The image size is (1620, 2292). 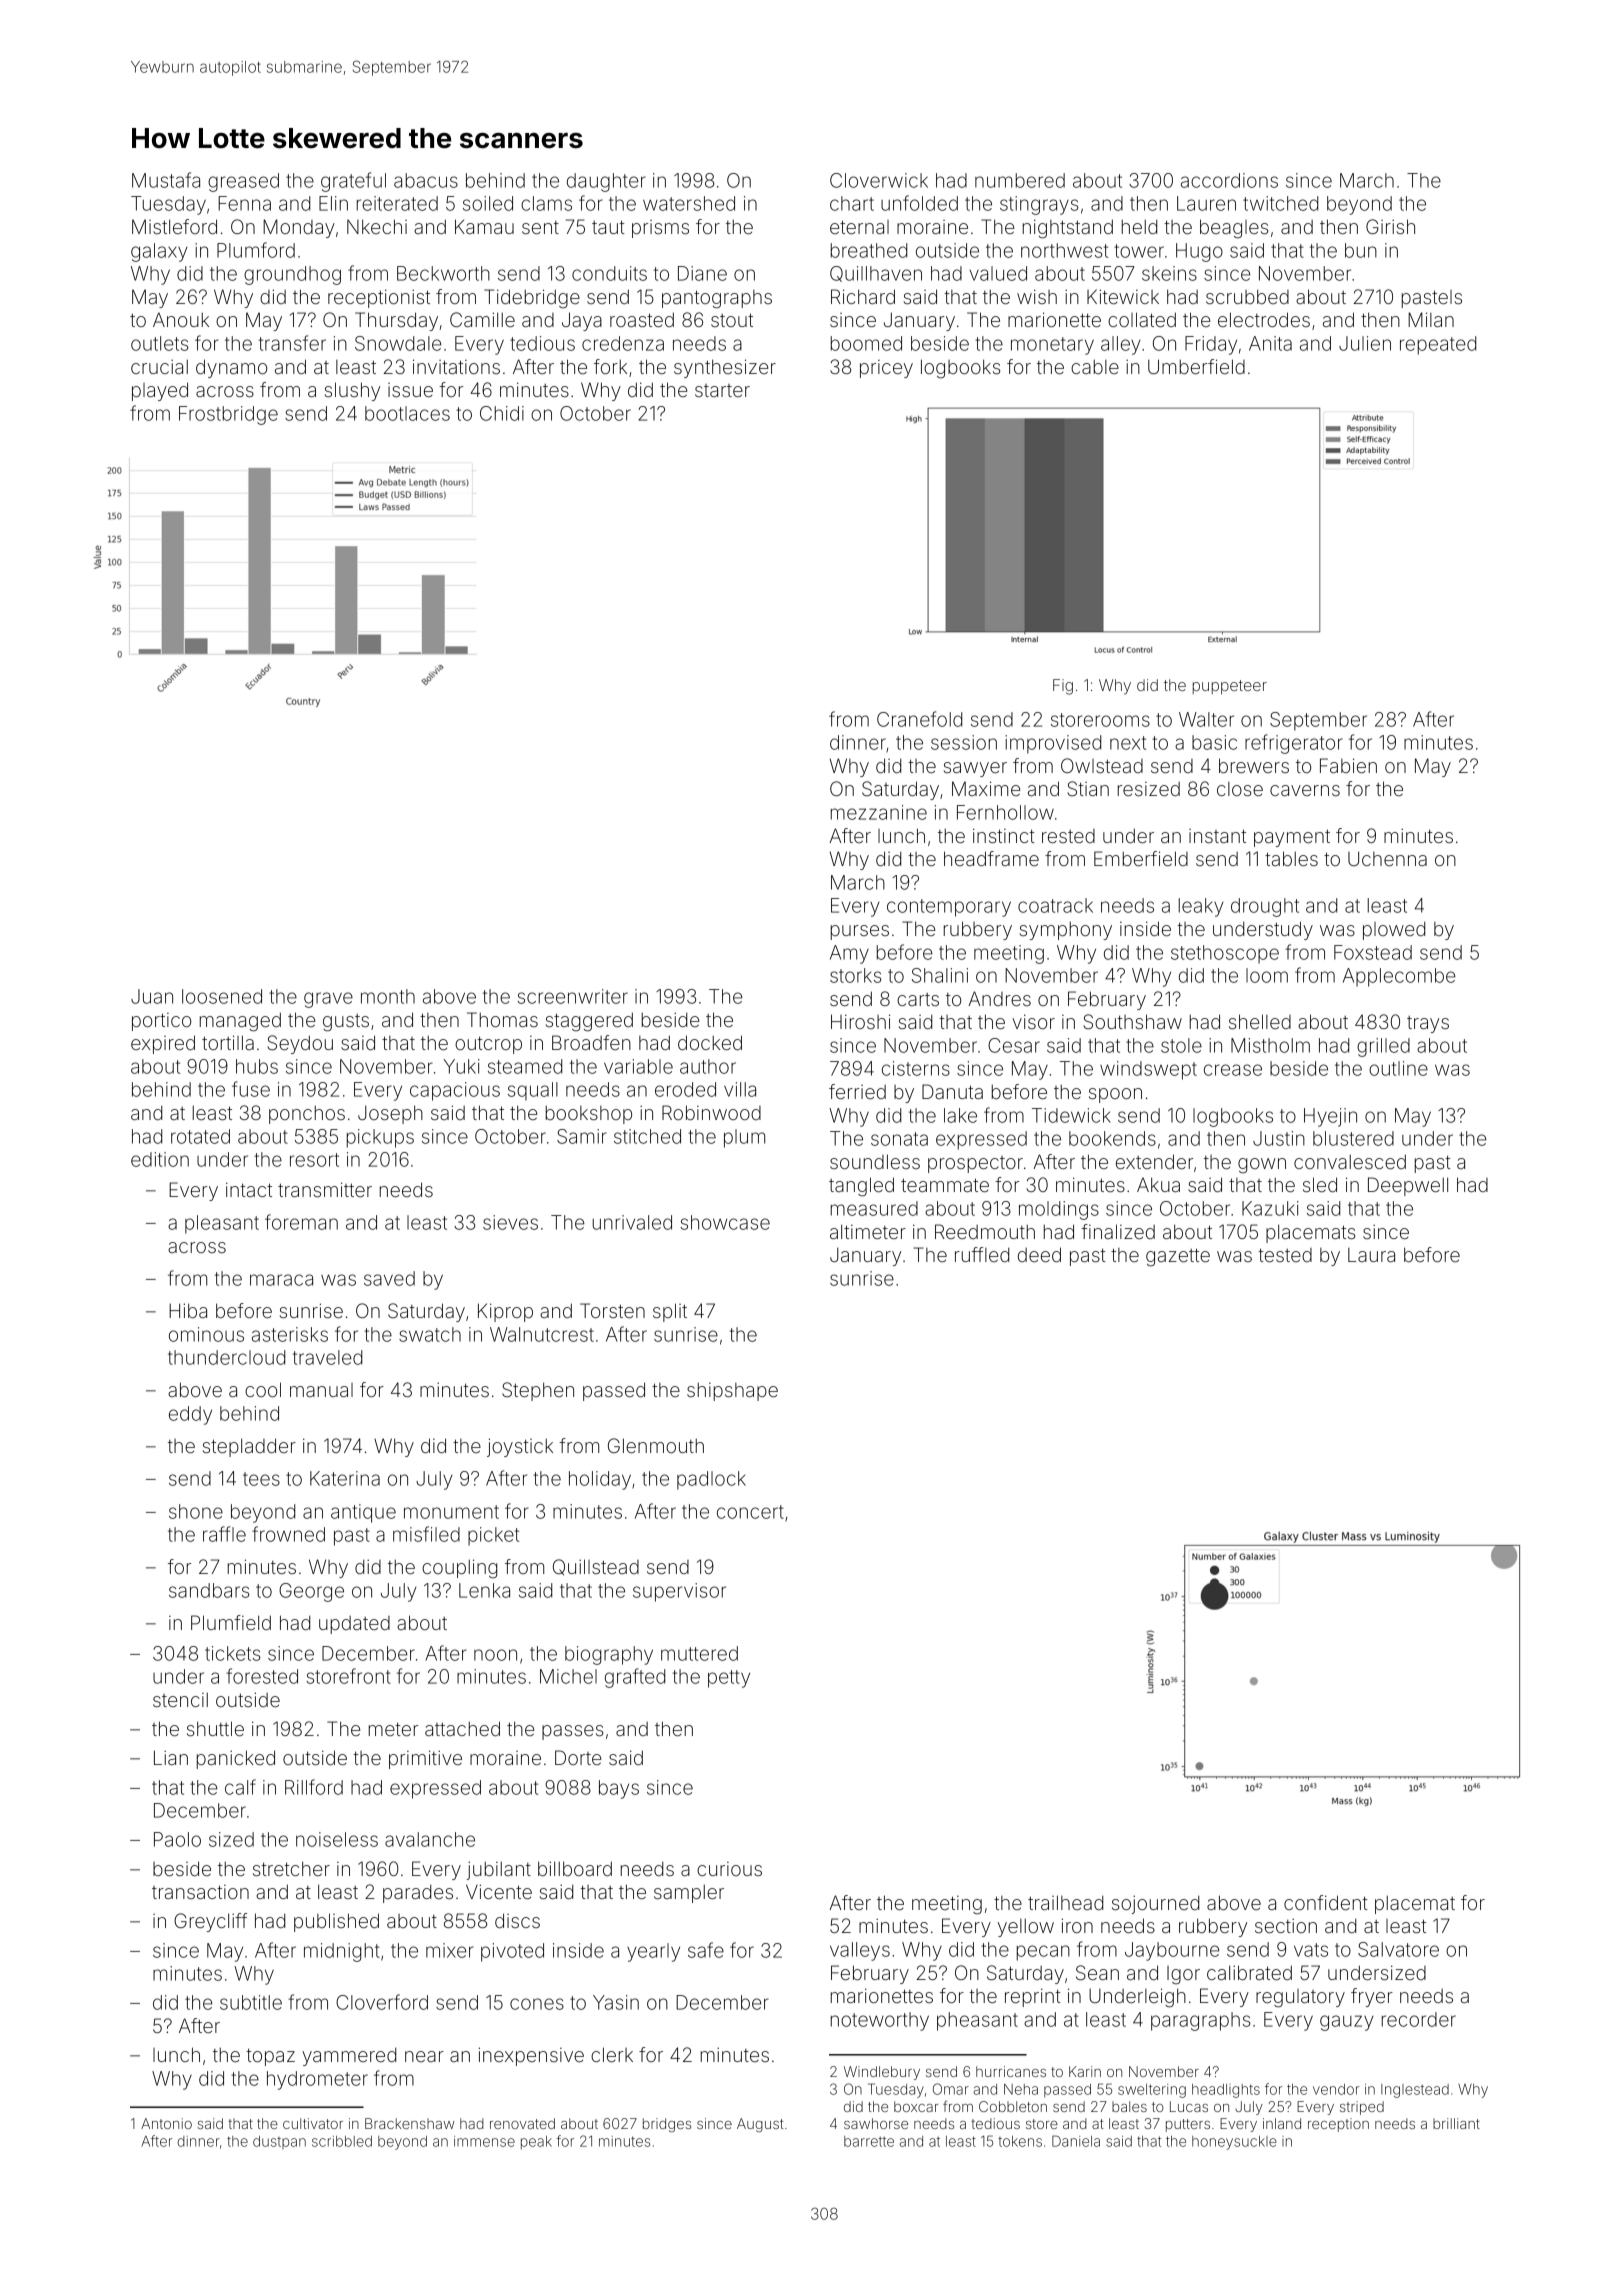 I want to click on loosened, so click(x=222, y=996).
